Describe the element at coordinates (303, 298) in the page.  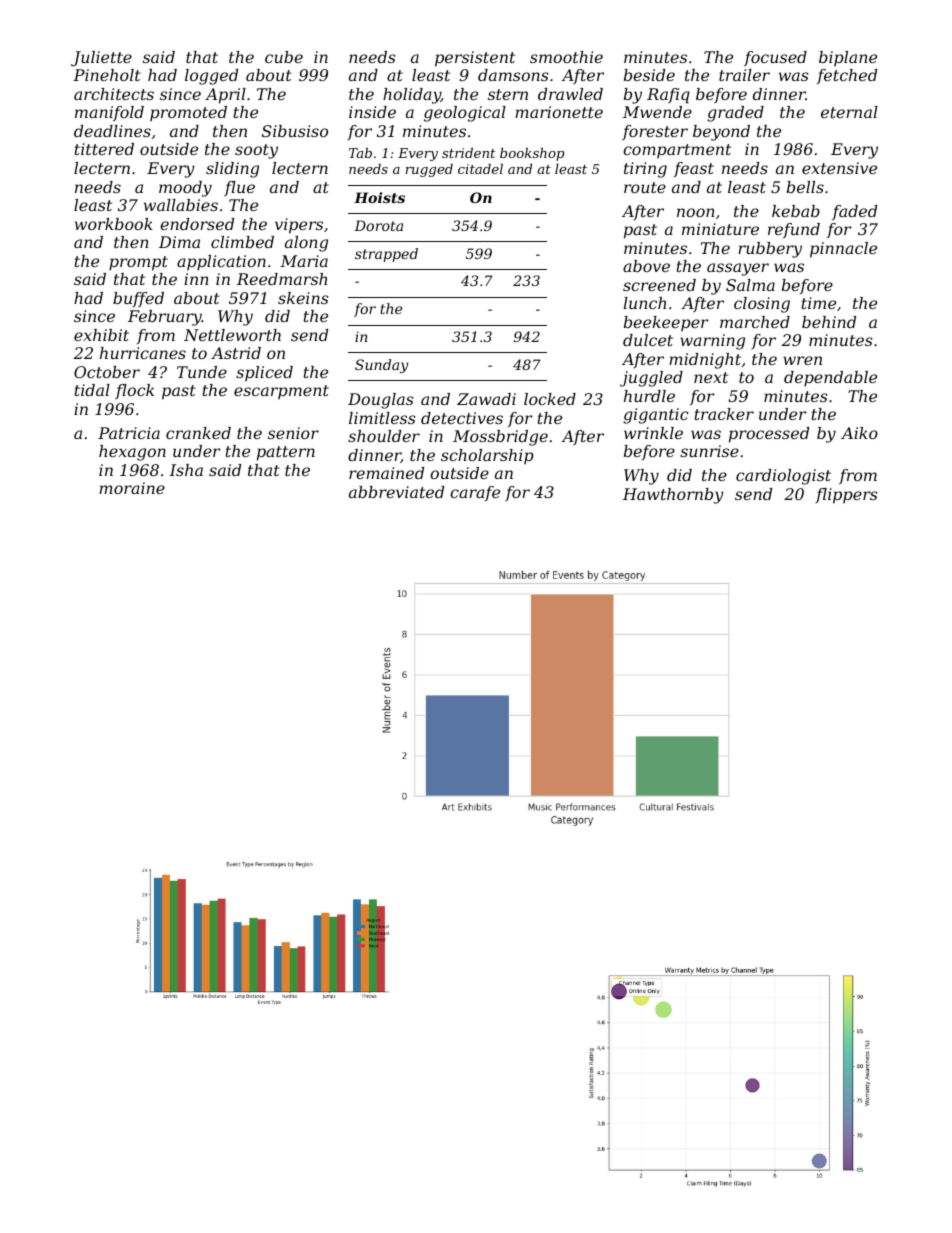
I see `skeins` at that location.
